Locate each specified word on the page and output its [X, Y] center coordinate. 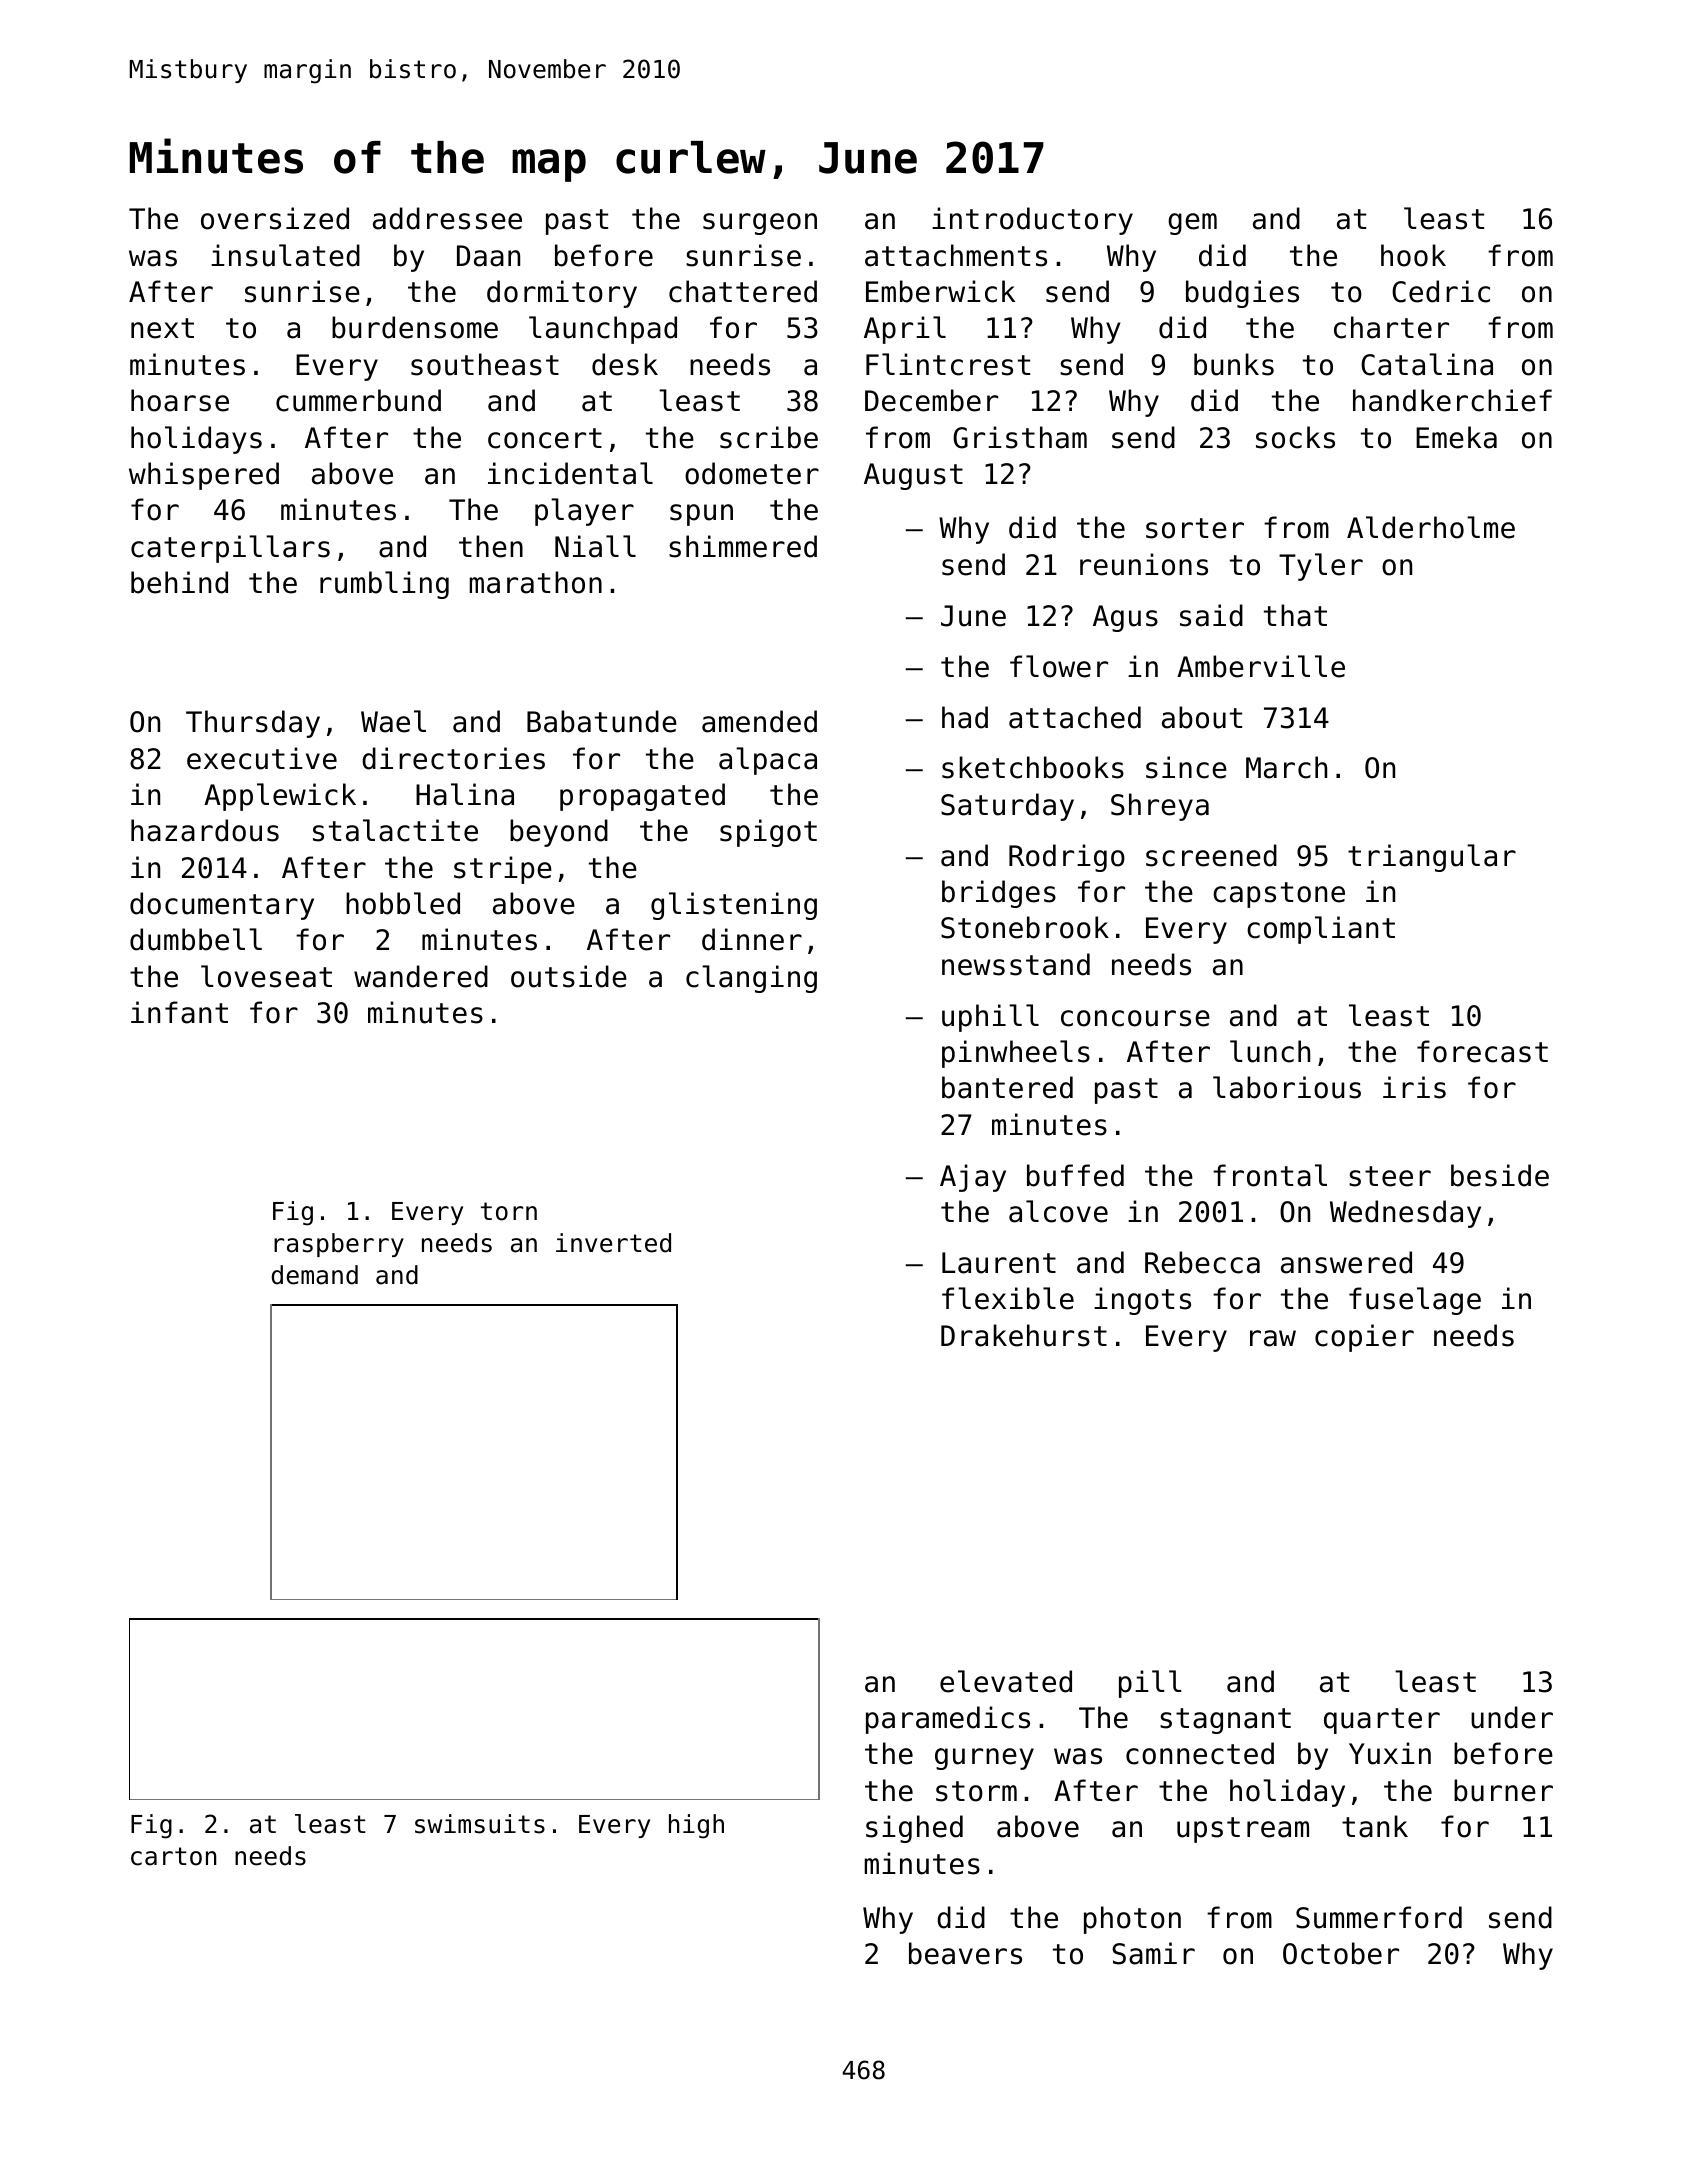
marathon [535, 582]
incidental [570, 473]
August [913, 476]
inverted [613, 1243]
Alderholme [1431, 527]
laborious [1287, 1087]
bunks [1234, 364]
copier [1364, 1338]
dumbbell [196, 939]
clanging [751, 979]
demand [315, 1275]
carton [173, 1856]
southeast [485, 364]
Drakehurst [1024, 1335]
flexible [1008, 1298]
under [1512, 1717]
